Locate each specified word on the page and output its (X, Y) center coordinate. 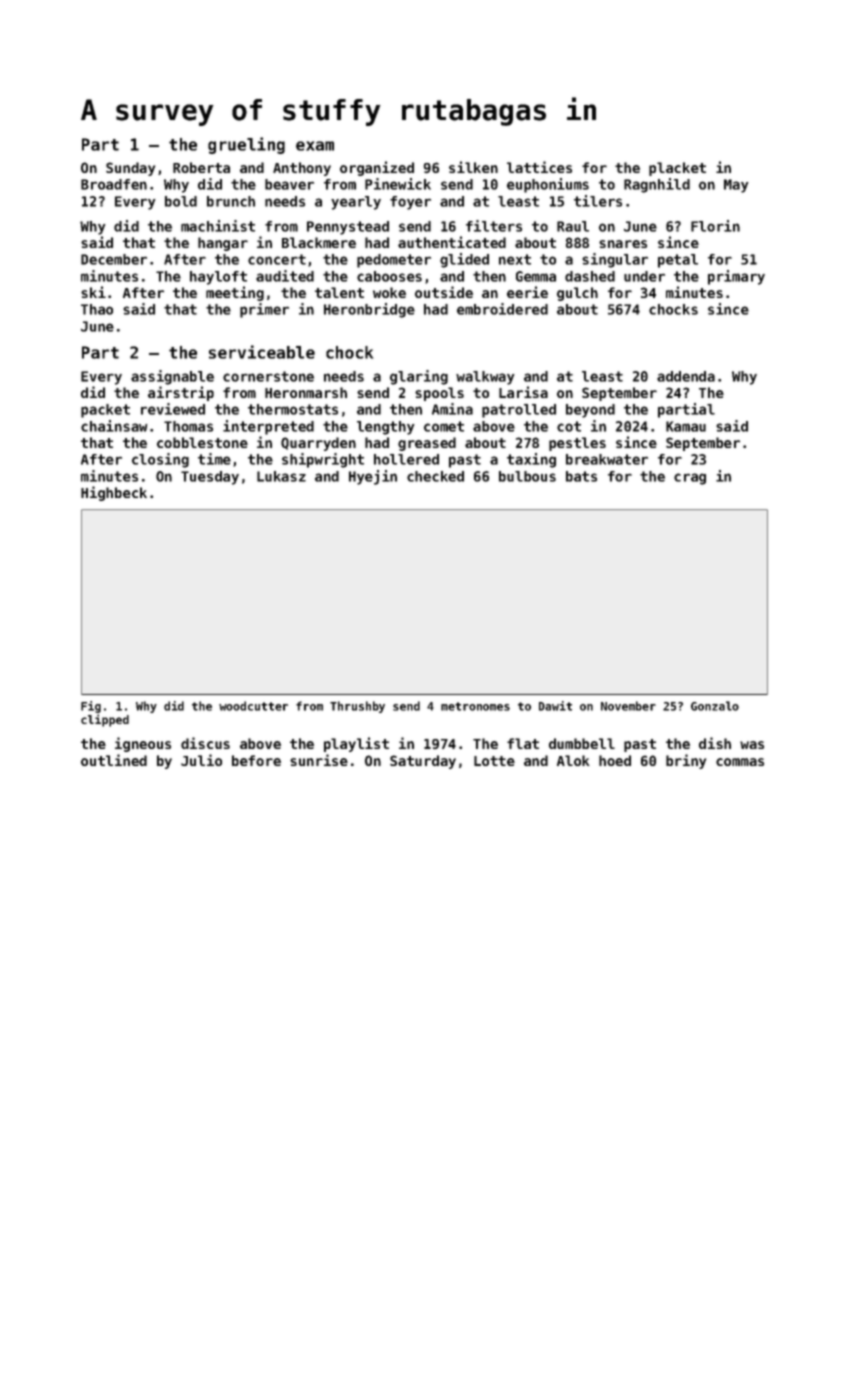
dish (715, 743)
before (256, 760)
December (114, 259)
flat (523, 743)
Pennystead (348, 228)
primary (736, 277)
